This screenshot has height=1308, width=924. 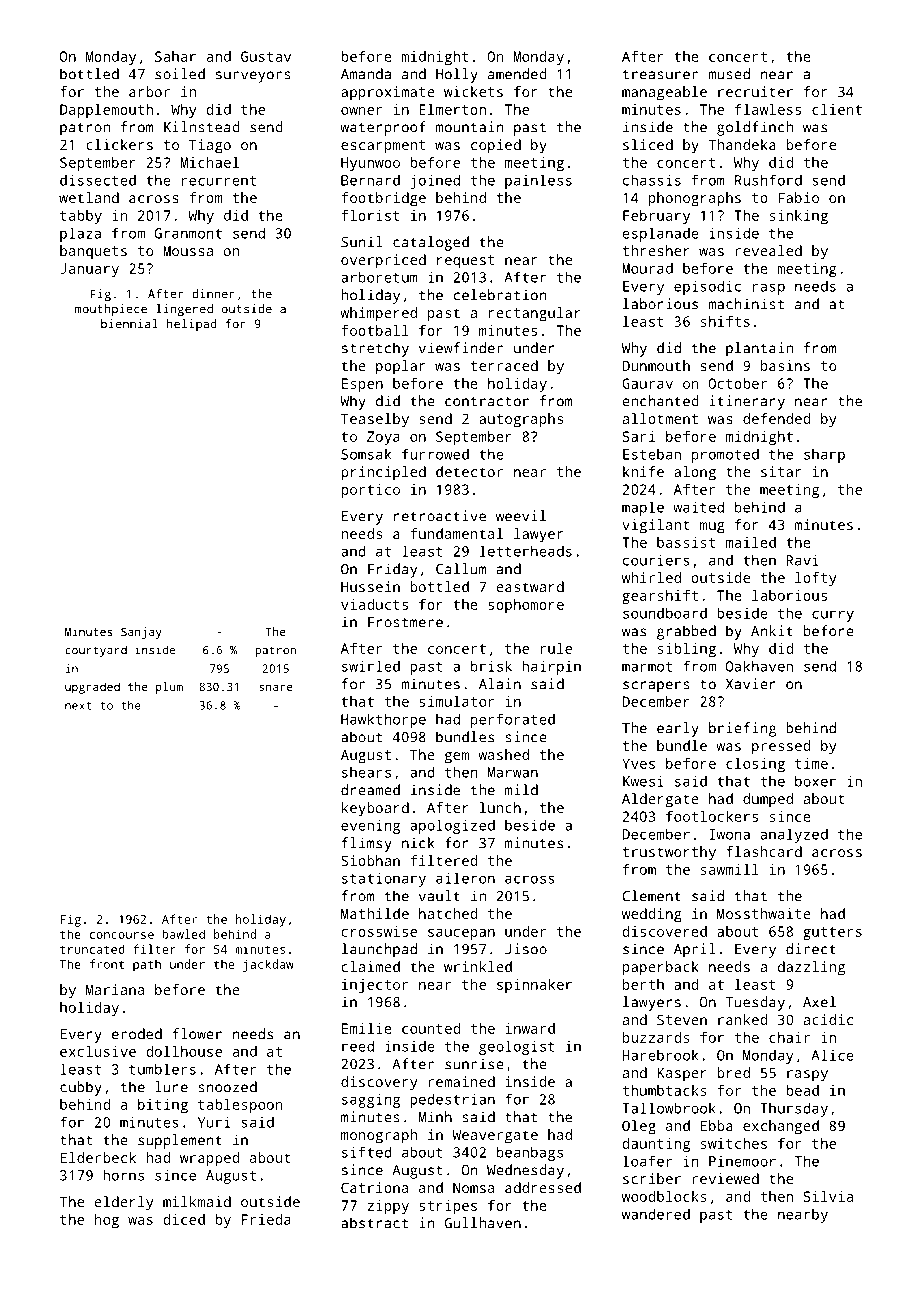 What do you see at coordinates (227, 1087) in the screenshot?
I see `snoozed` at bounding box center [227, 1087].
